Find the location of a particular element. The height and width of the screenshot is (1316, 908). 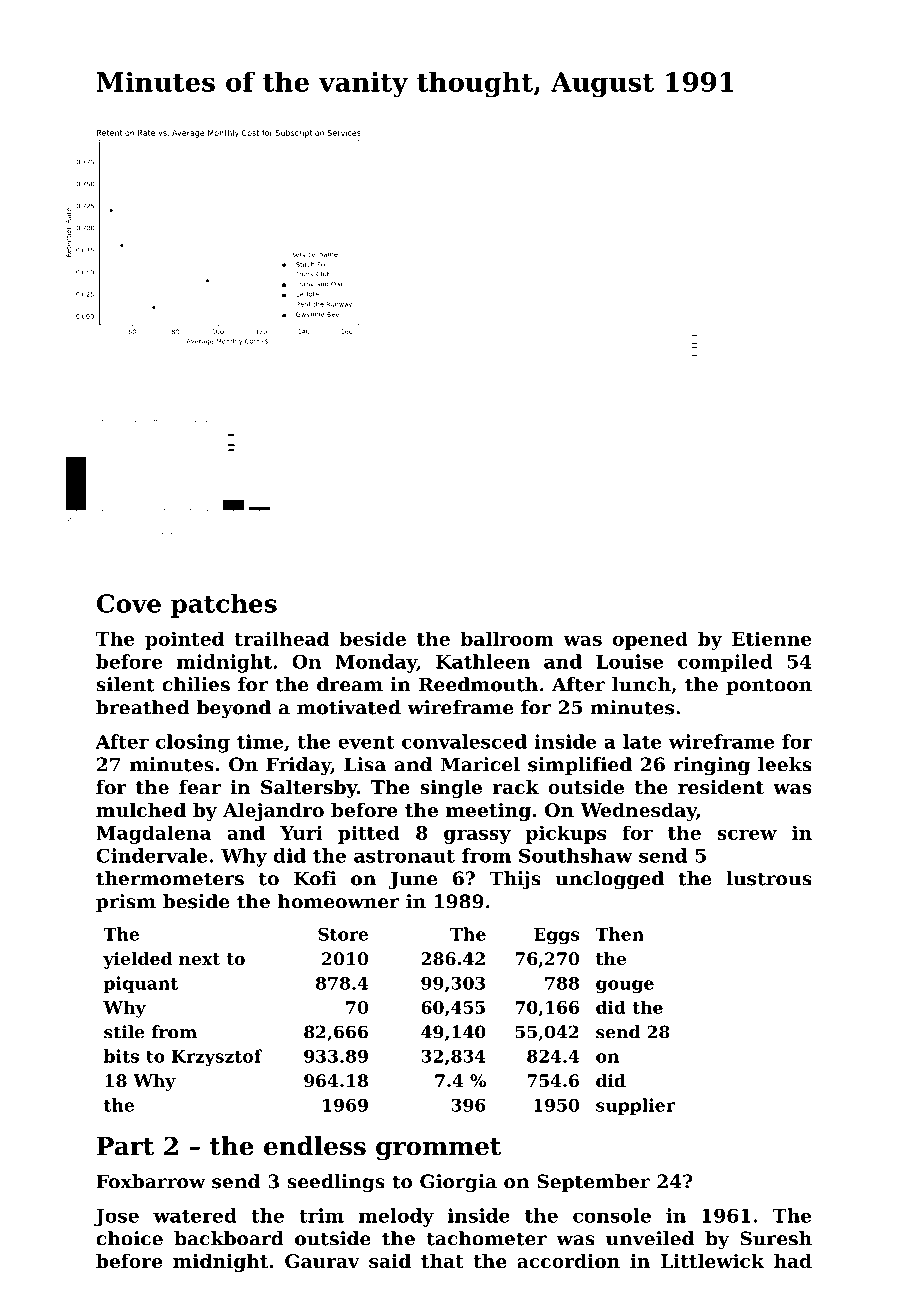

ballroom is located at coordinates (507, 638).
